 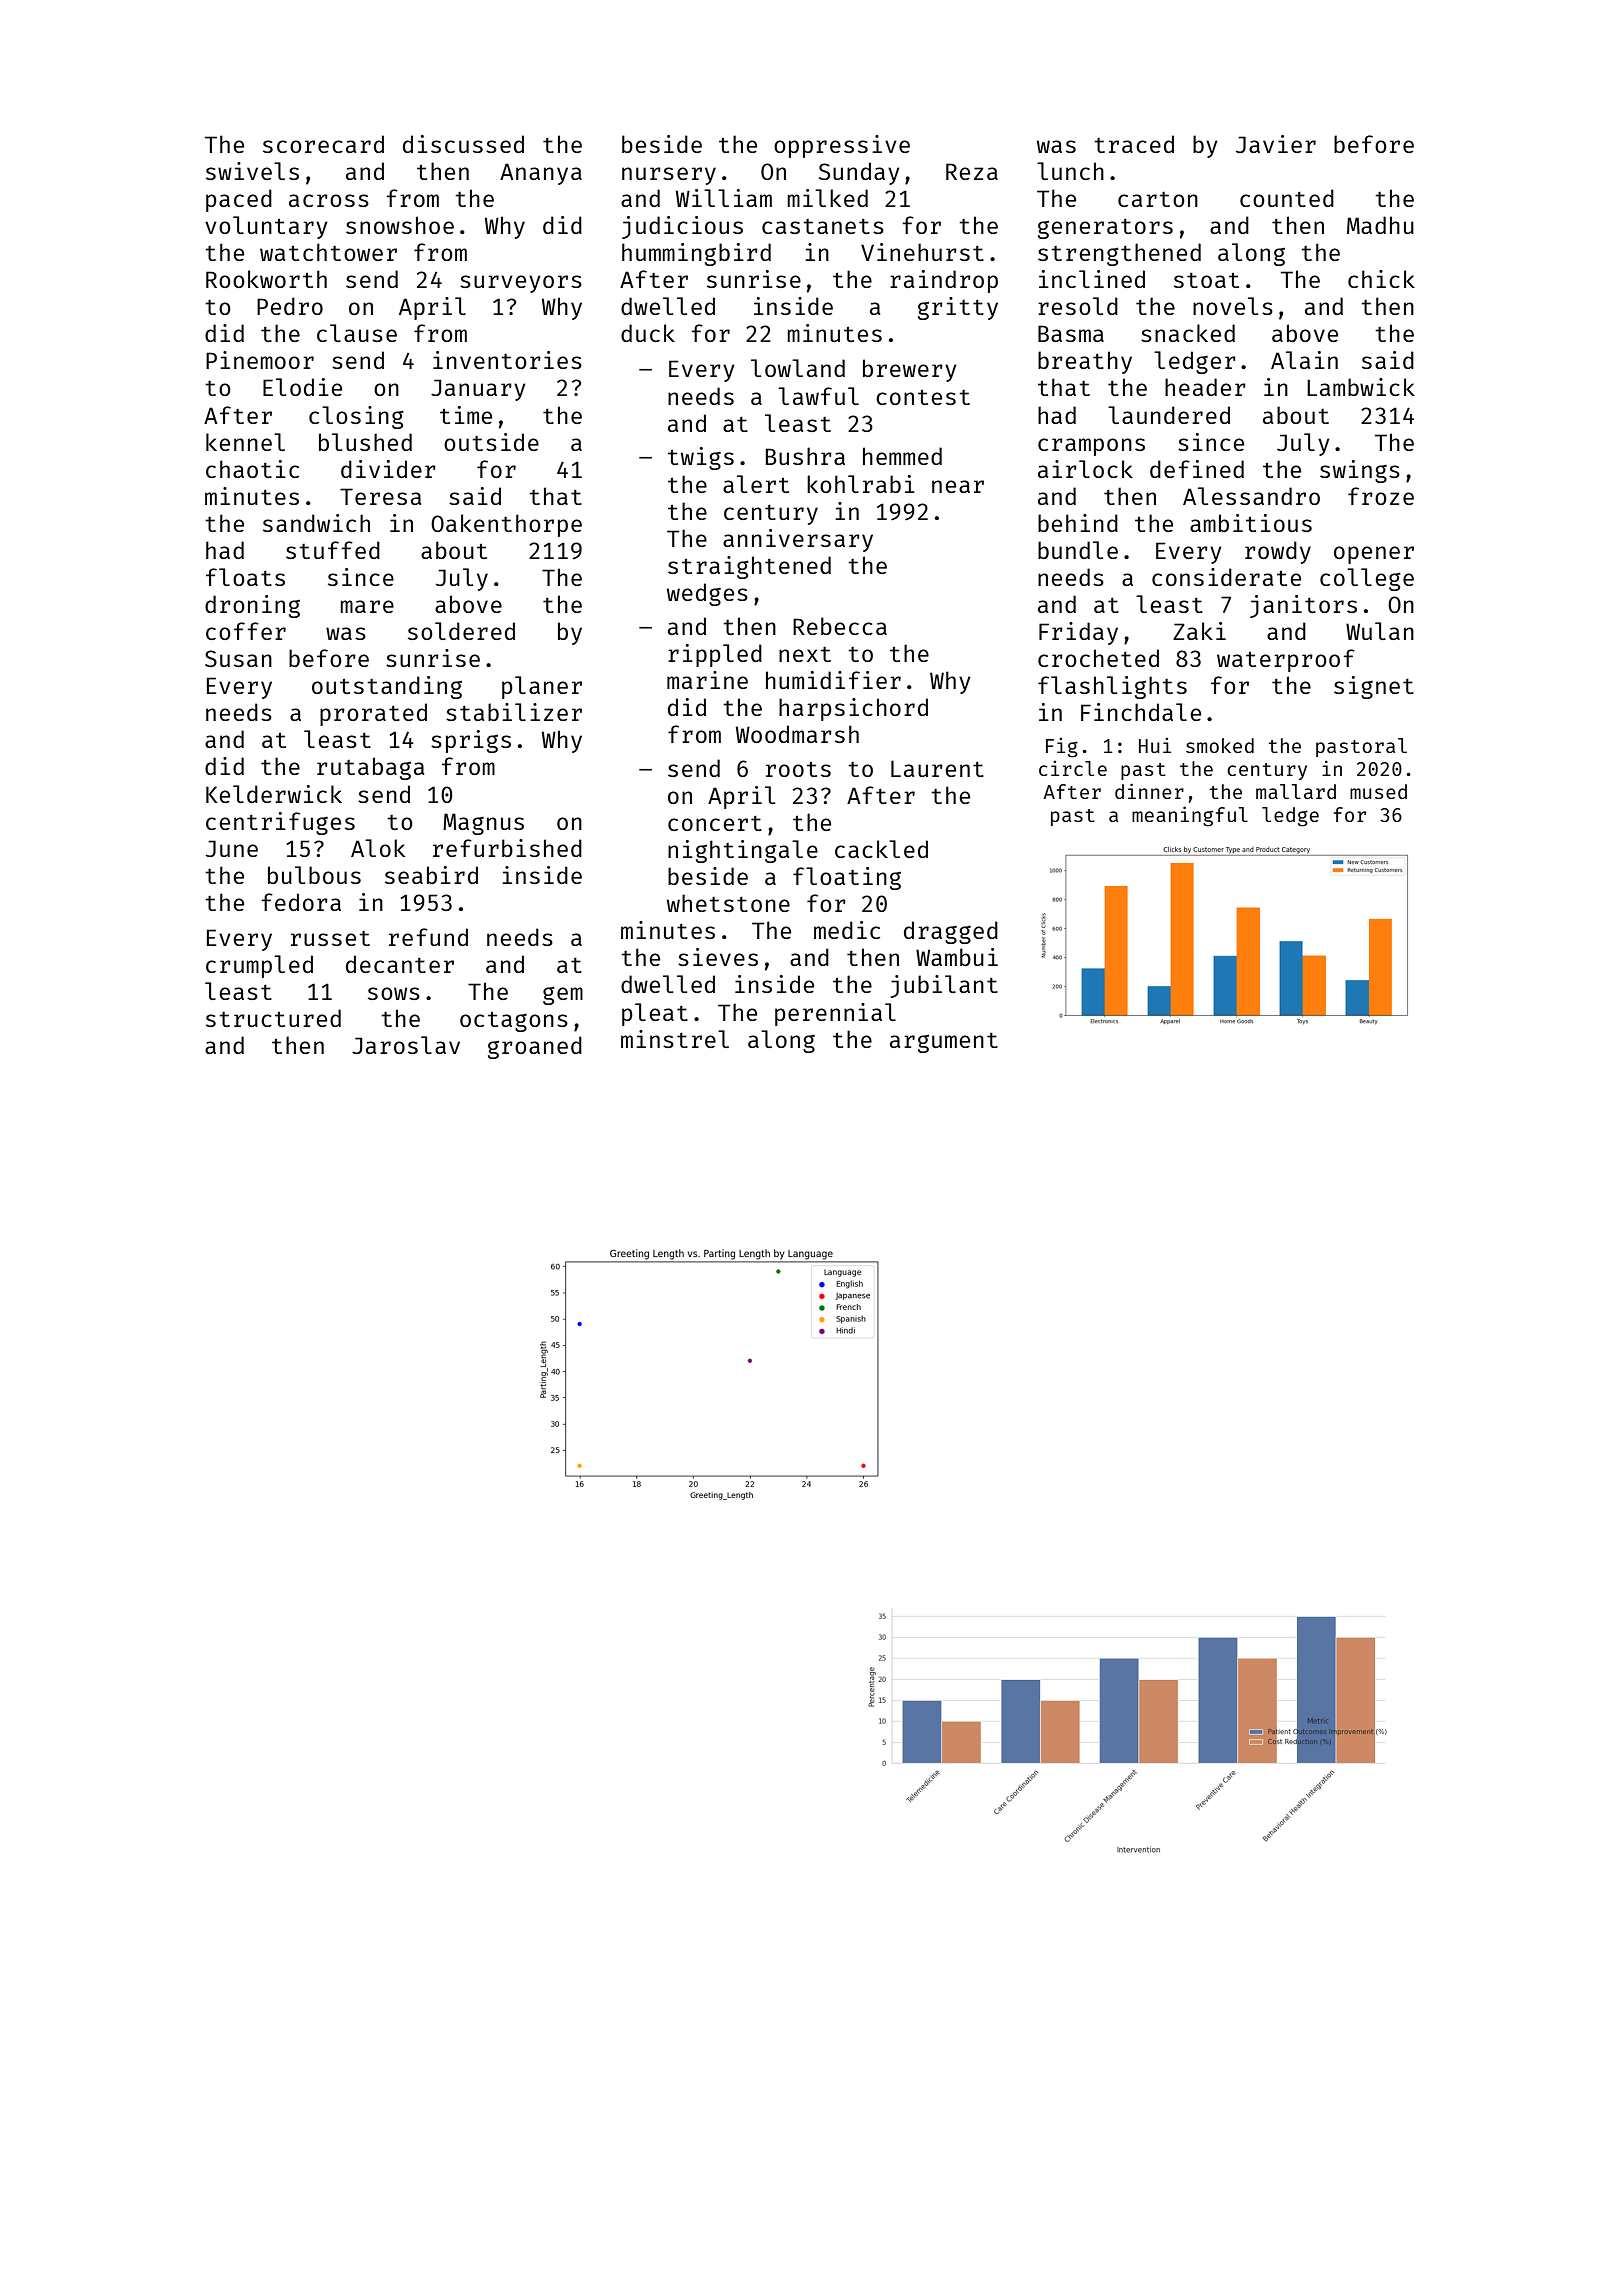 What do you see at coordinates (246, 631) in the screenshot?
I see `coffer` at bounding box center [246, 631].
